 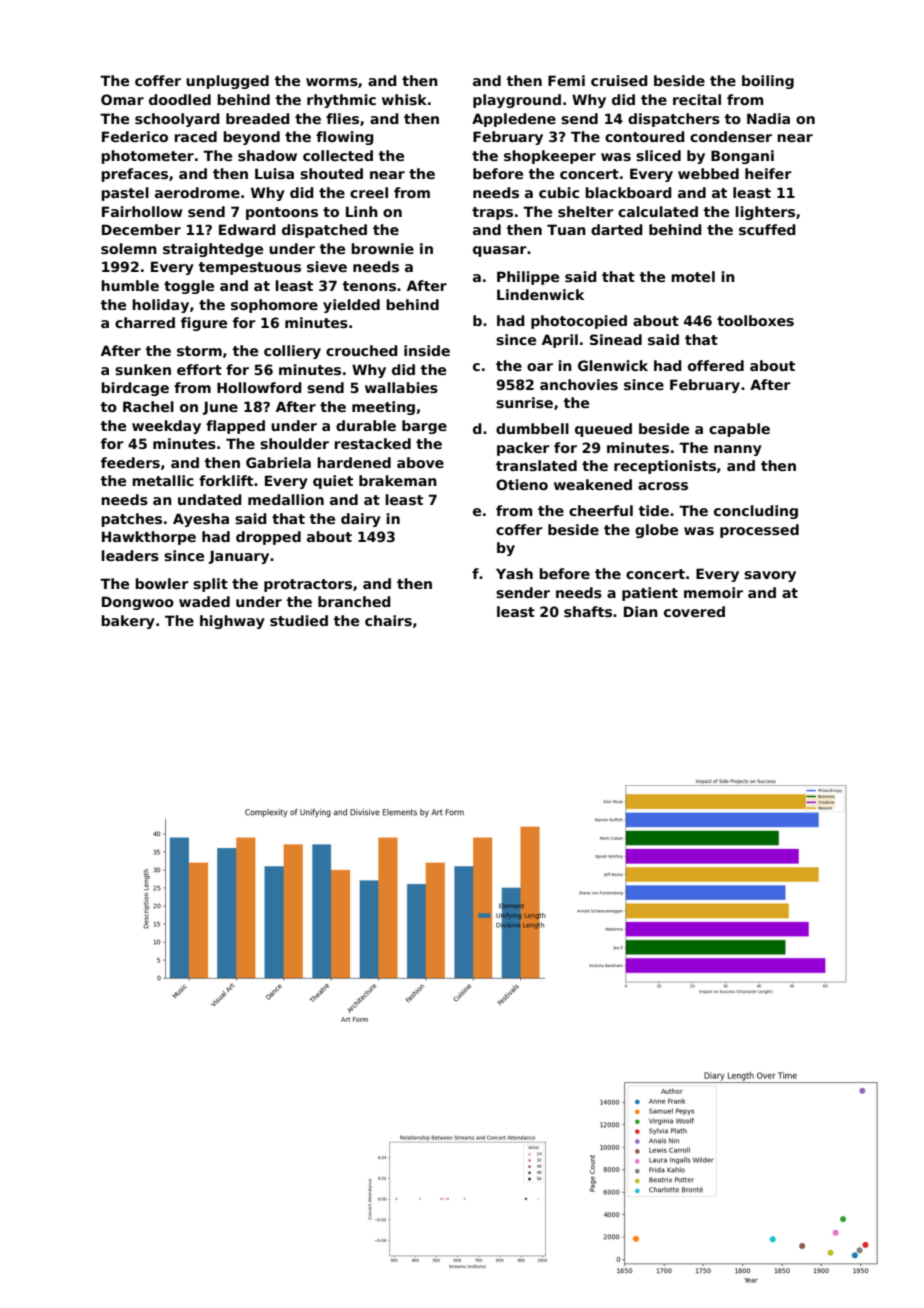 What do you see at coordinates (654, 510) in the page?
I see `tide` at bounding box center [654, 510].
